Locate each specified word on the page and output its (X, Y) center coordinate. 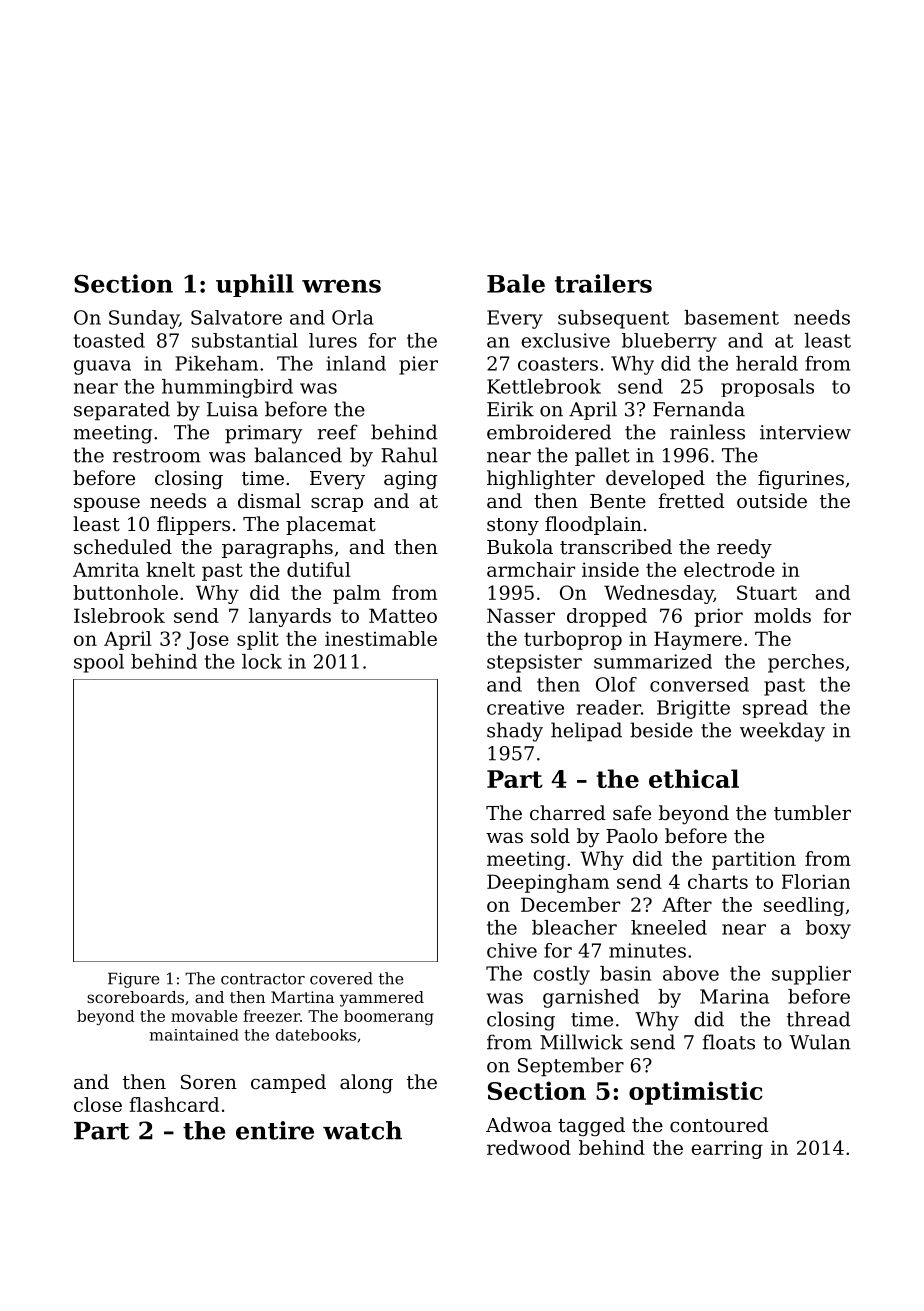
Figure (133, 980)
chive (512, 950)
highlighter (541, 480)
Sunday (144, 319)
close (98, 1104)
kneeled (669, 927)
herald (767, 363)
